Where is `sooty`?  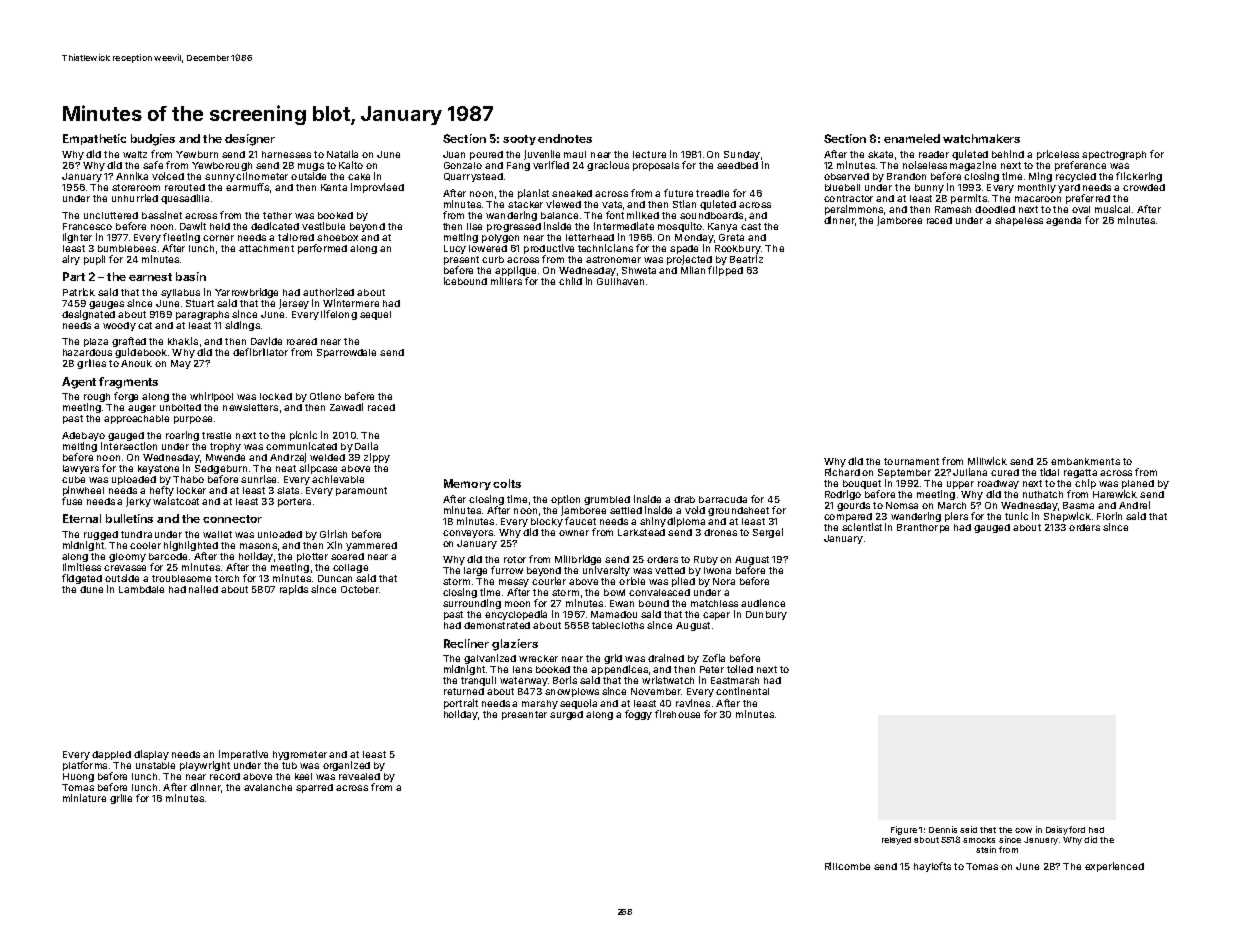
sooty is located at coordinates (519, 140).
